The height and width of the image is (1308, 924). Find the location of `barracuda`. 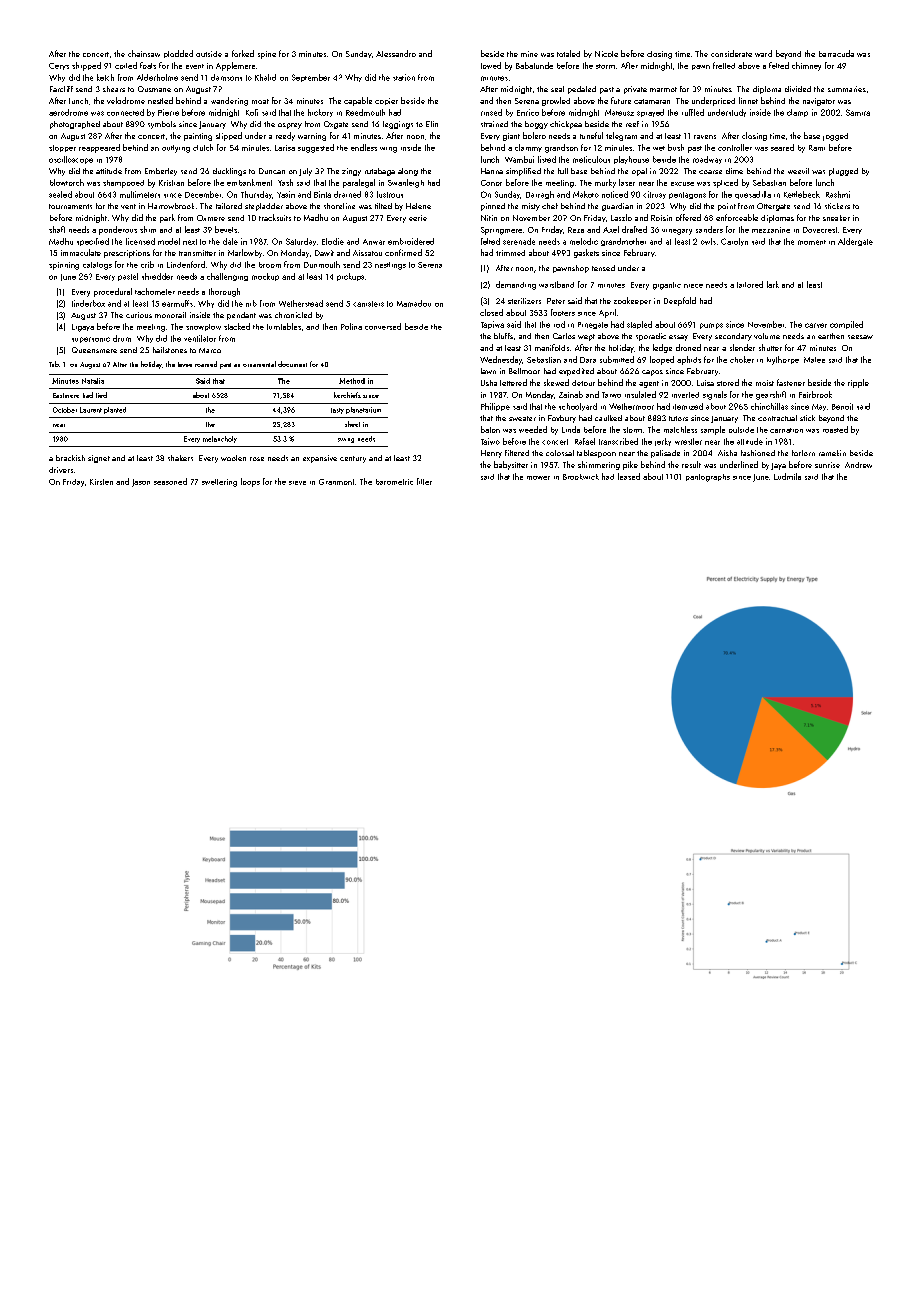

barracuda is located at coordinates (836, 53).
